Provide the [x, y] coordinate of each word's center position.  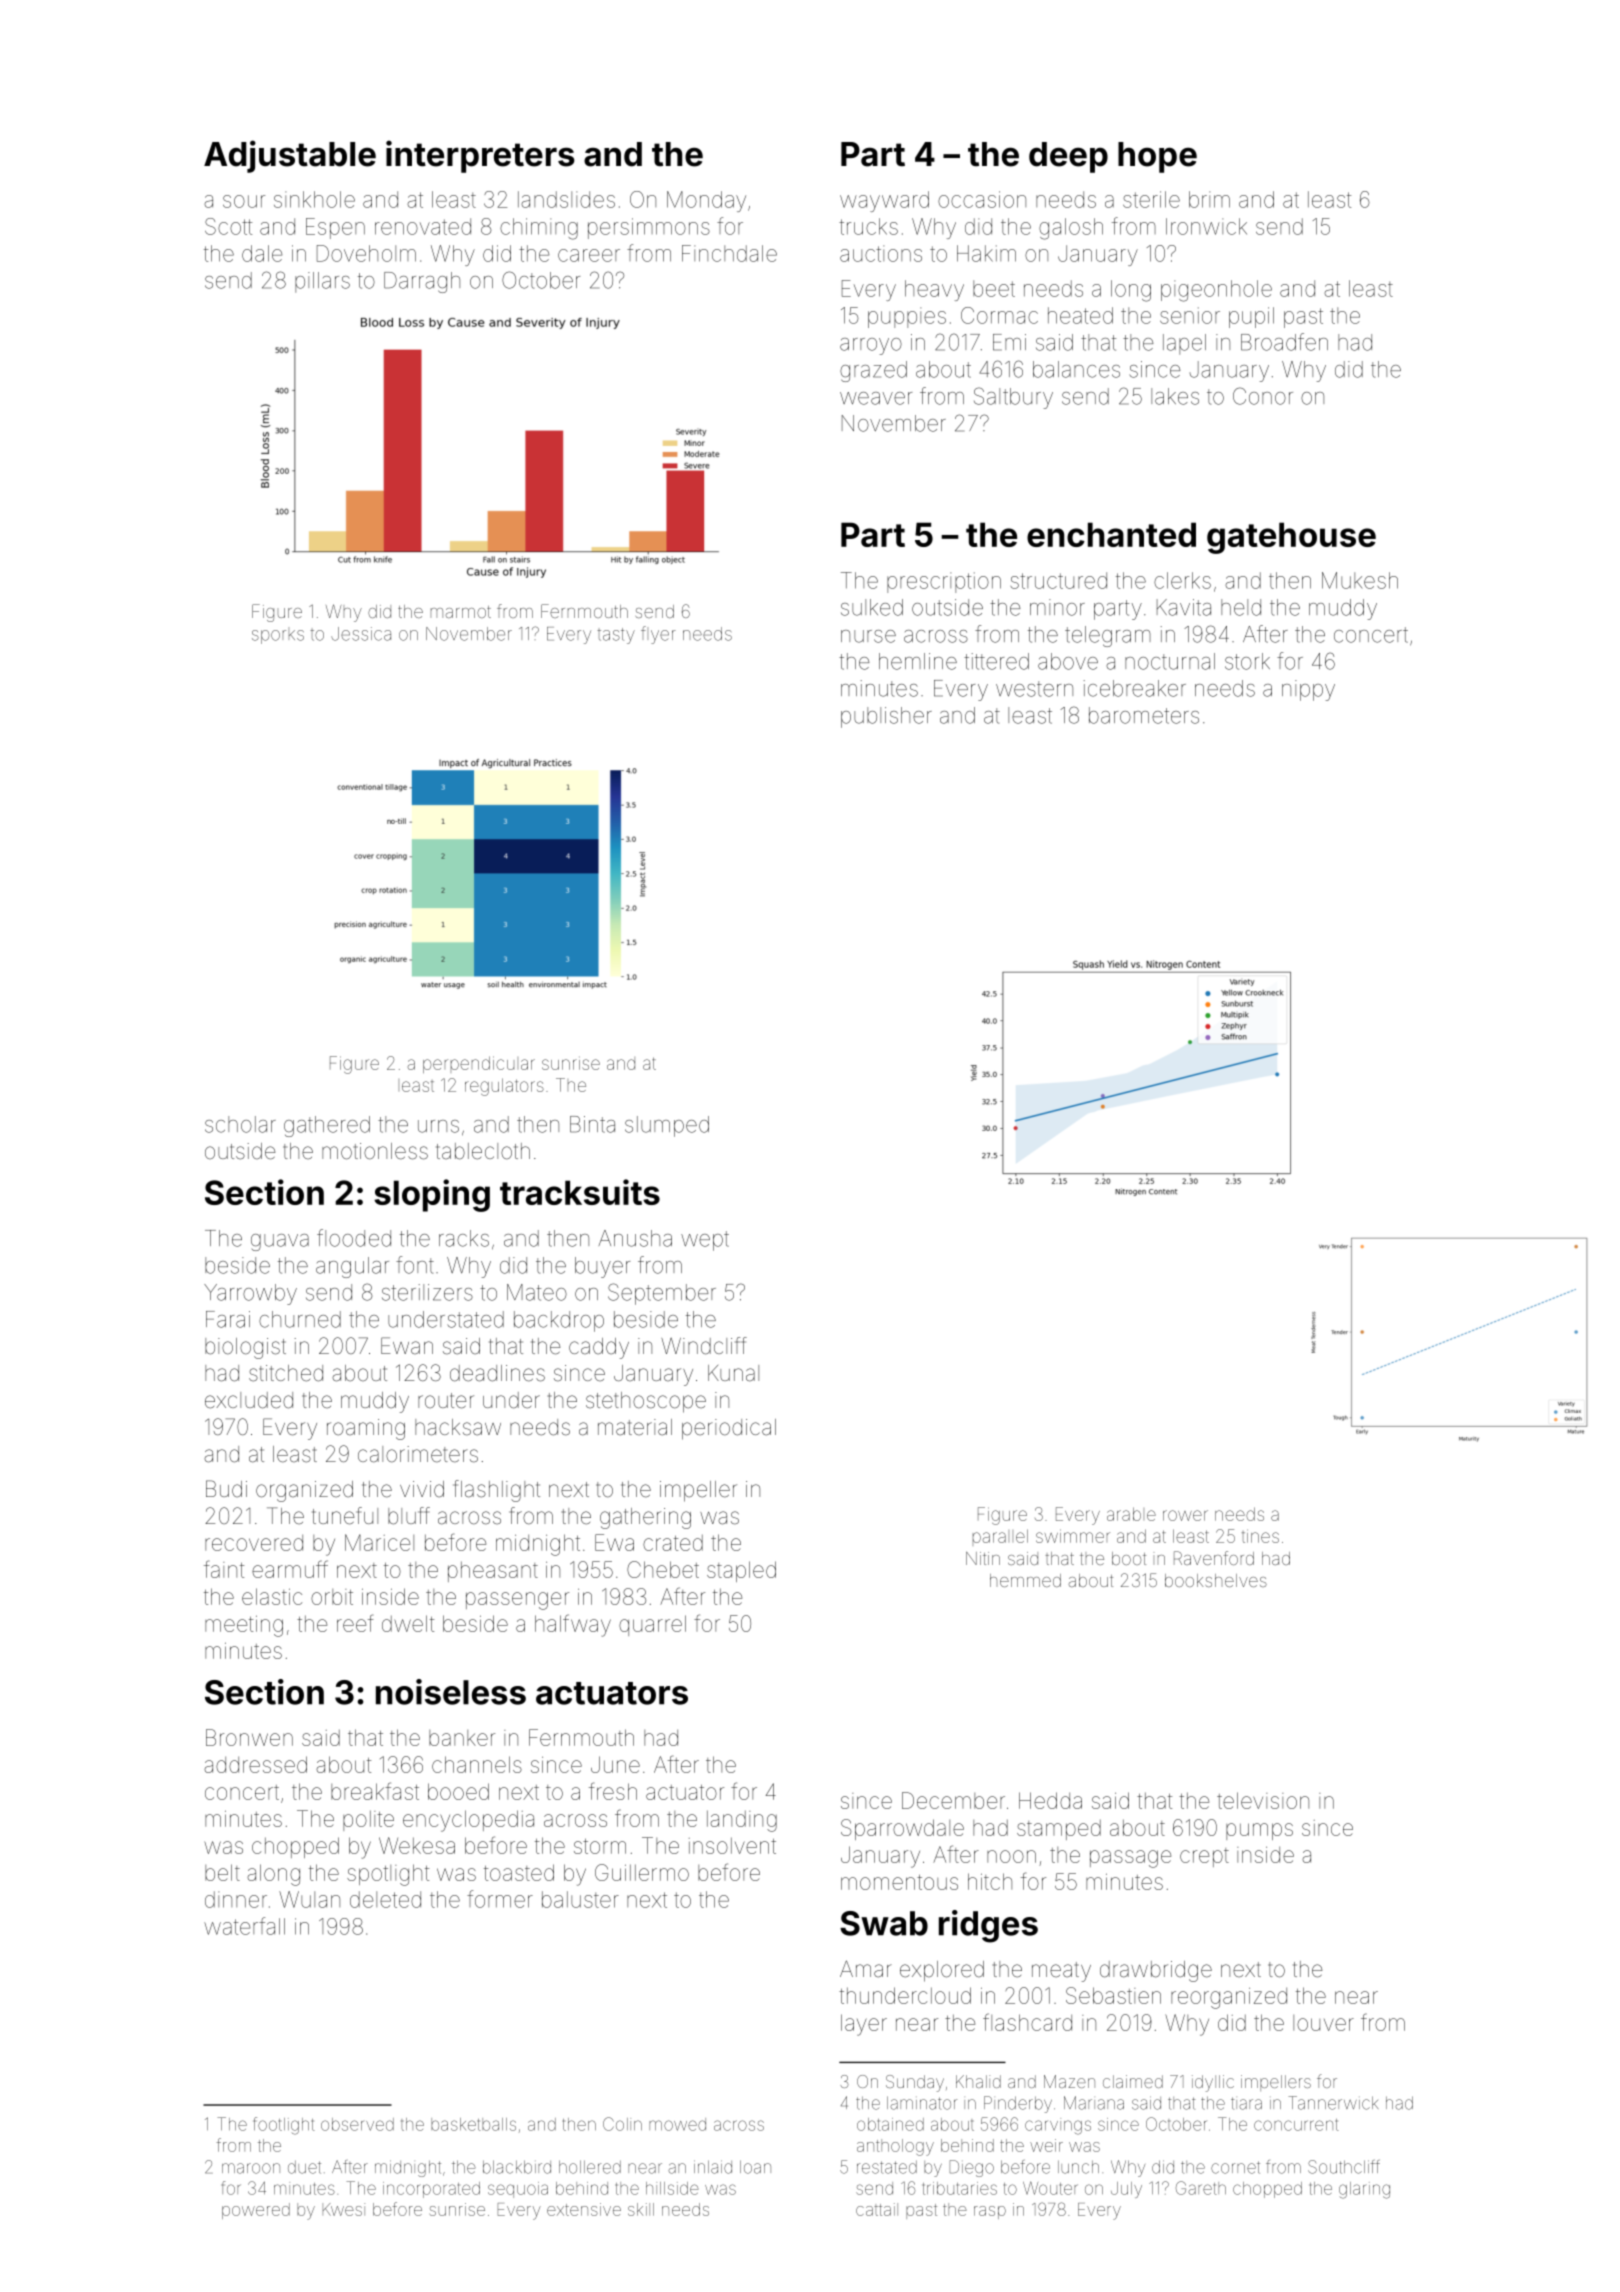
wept [705, 1241]
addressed [255, 1764]
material [635, 1427]
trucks [868, 226]
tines [1260, 1536]
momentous [899, 1882]
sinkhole [314, 199]
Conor [1263, 396]
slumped [667, 1126]
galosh [1071, 229]
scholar [240, 1124]
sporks [278, 637]
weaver [876, 398]
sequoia [518, 2190]
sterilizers [427, 1292]
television [1263, 1800]
